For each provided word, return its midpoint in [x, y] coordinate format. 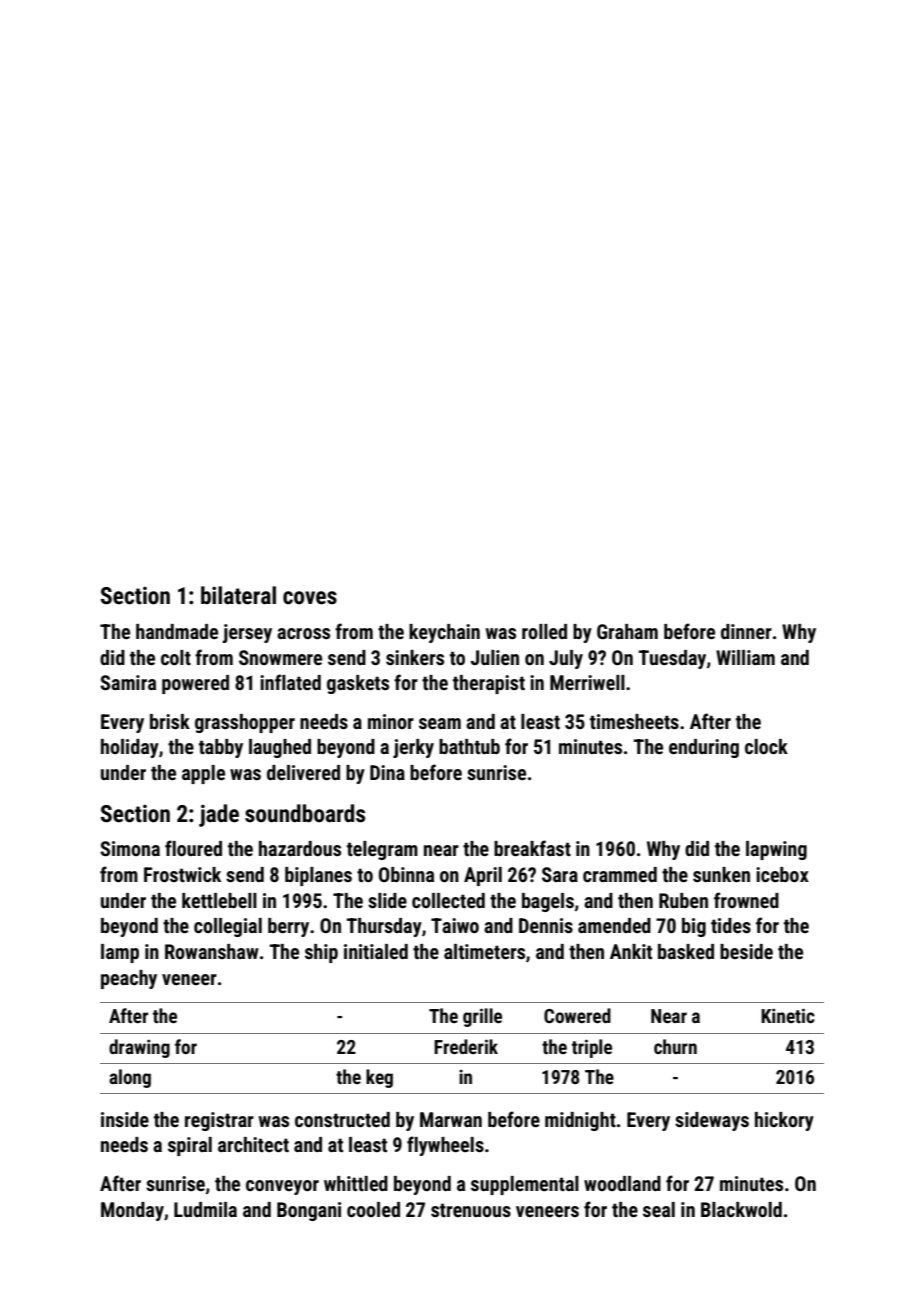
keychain [444, 633]
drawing [139, 1048]
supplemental [525, 1185]
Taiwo [455, 925]
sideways [712, 1121]
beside [746, 951]
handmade [177, 631]
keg [379, 1078]
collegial [228, 927]
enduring [704, 748]
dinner [746, 631]
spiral [190, 1146]
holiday [130, 748]
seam [440, 723]
